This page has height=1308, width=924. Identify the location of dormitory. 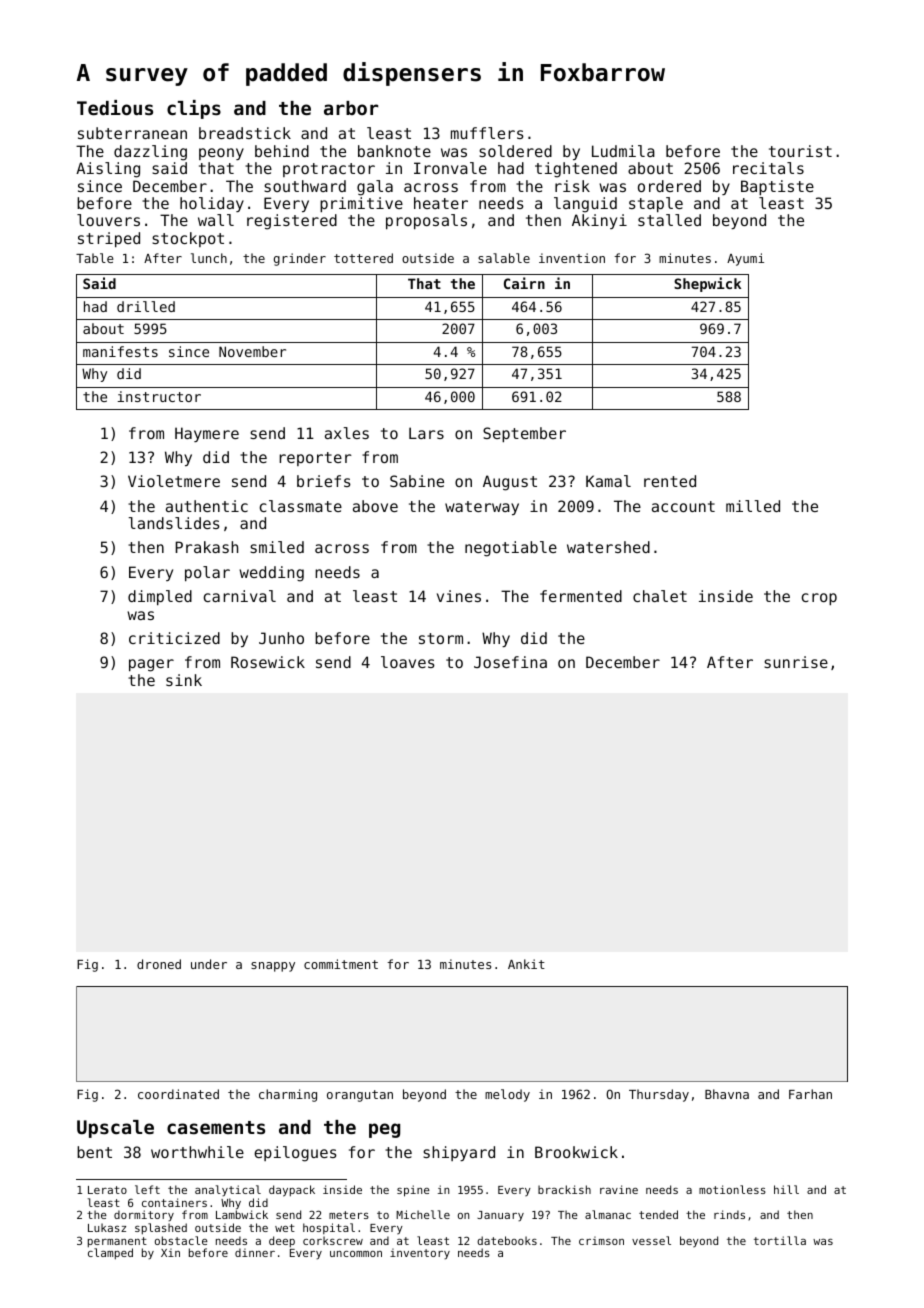
(144, 1216).
